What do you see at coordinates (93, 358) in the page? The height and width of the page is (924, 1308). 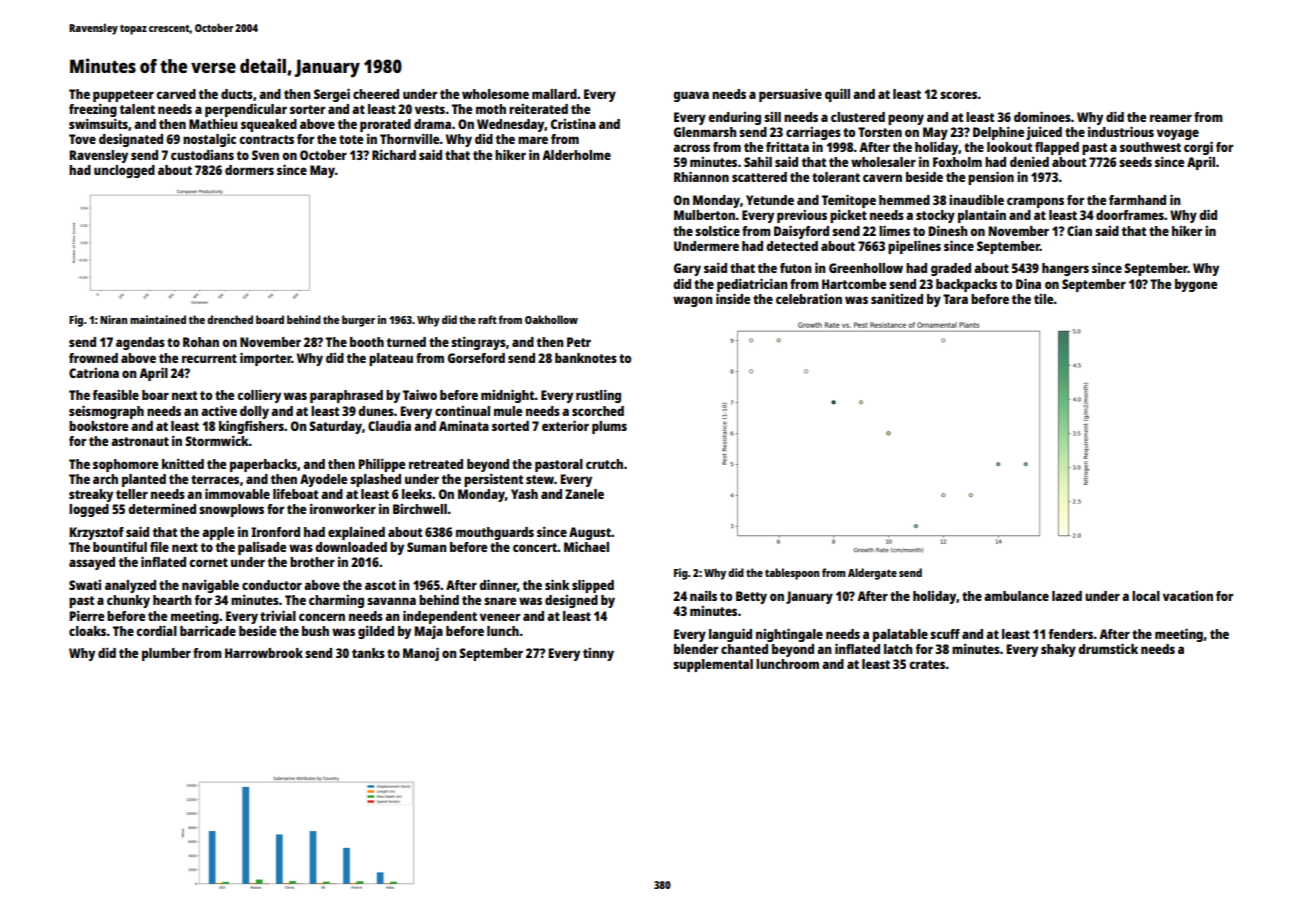 I see `frowned` at bounding box center [93, 358].
